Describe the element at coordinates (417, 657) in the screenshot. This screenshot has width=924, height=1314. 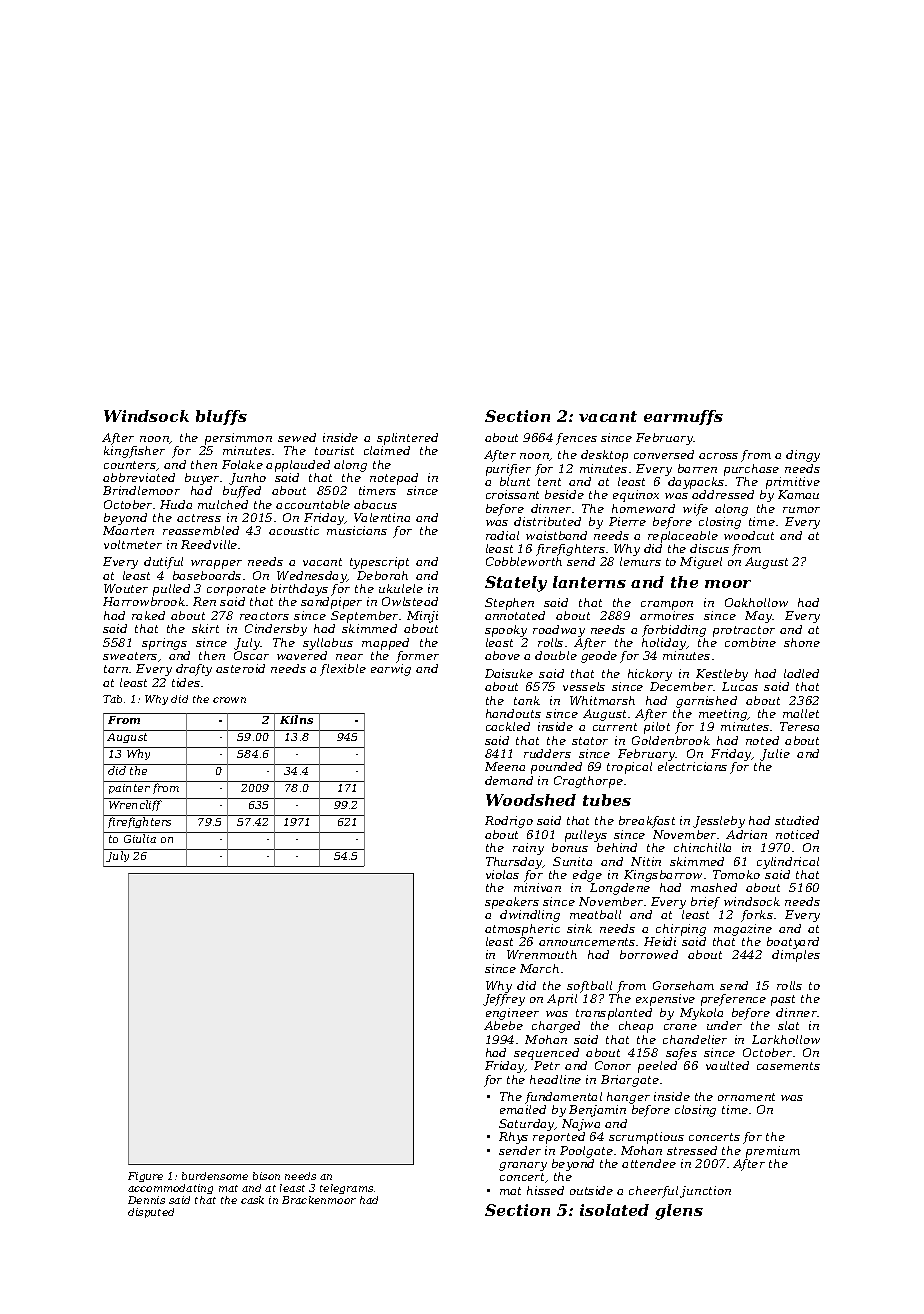
I see `former` at that location.
